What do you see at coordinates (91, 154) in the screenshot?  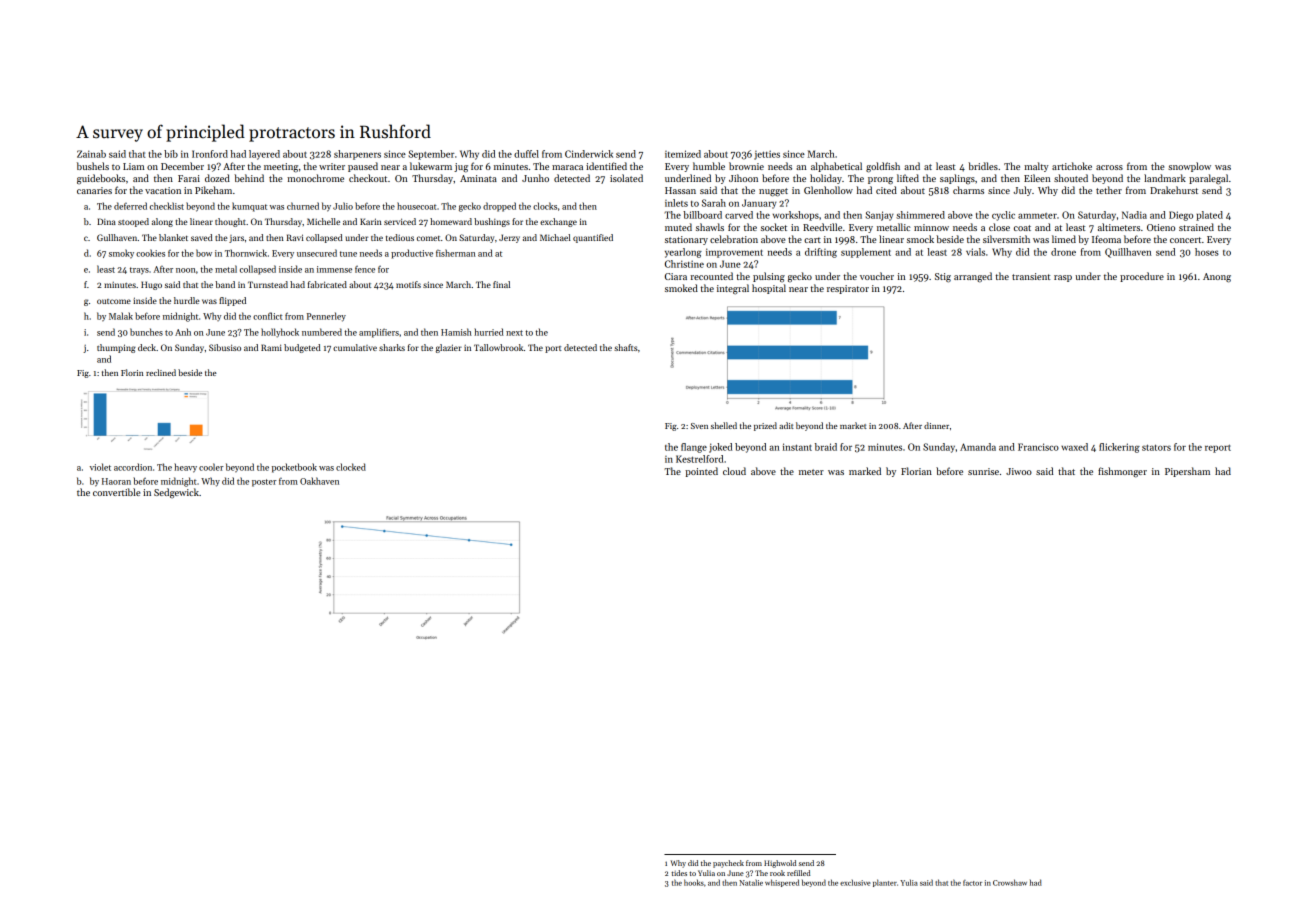 I see `Zainab` at bounding box center [91, 154].
